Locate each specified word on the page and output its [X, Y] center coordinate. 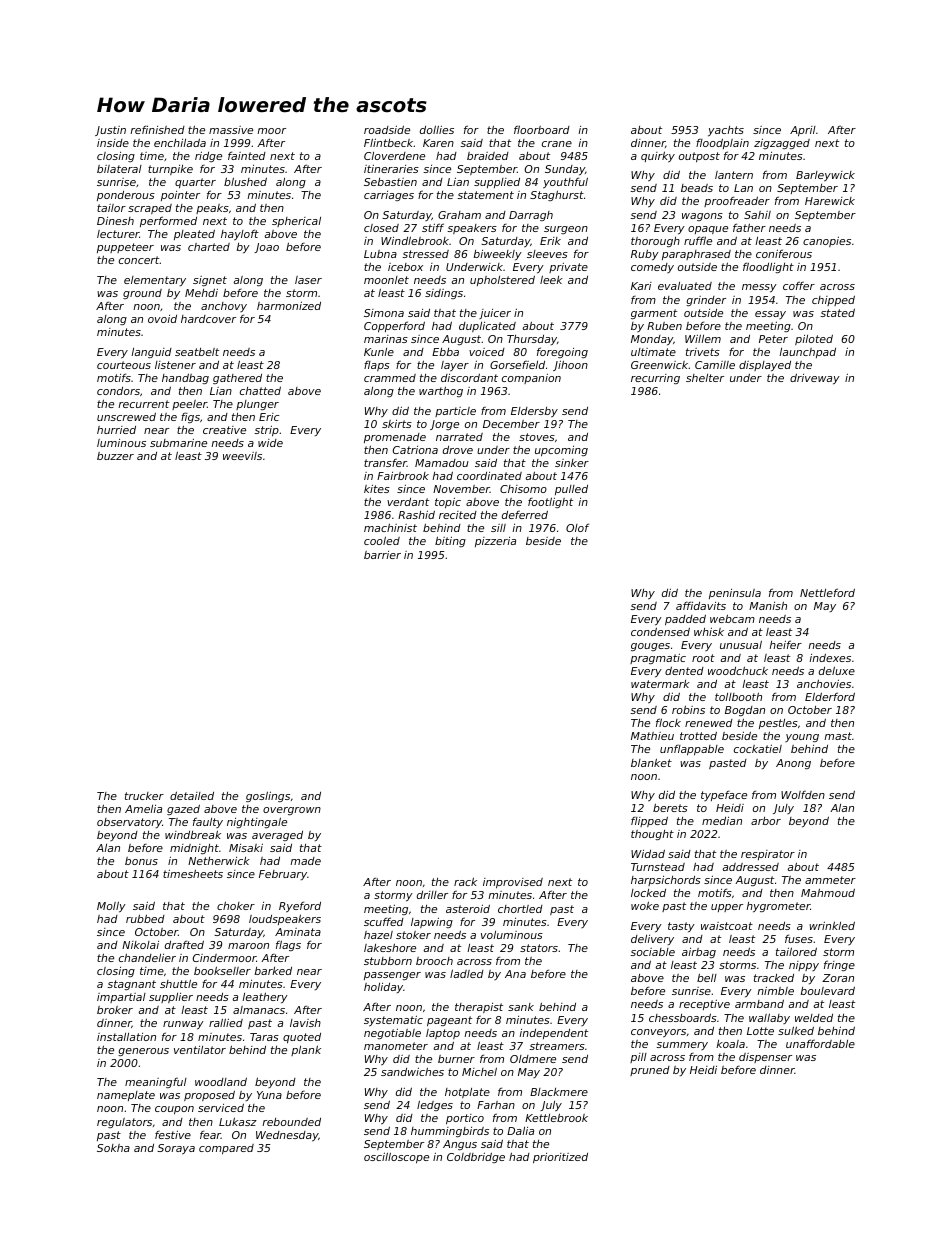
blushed [245, 181]
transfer [385, 462]
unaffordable [820, 1043]
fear [210, 1134]
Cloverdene [394, 156]
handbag [185, 378]
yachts [726, 131]
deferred [525, 514]
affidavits [701, 605]
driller [432, 895]
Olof [577, 527]
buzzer [115, 456]
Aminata [298, 932]
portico [465, 1119]
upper [727, 908]
